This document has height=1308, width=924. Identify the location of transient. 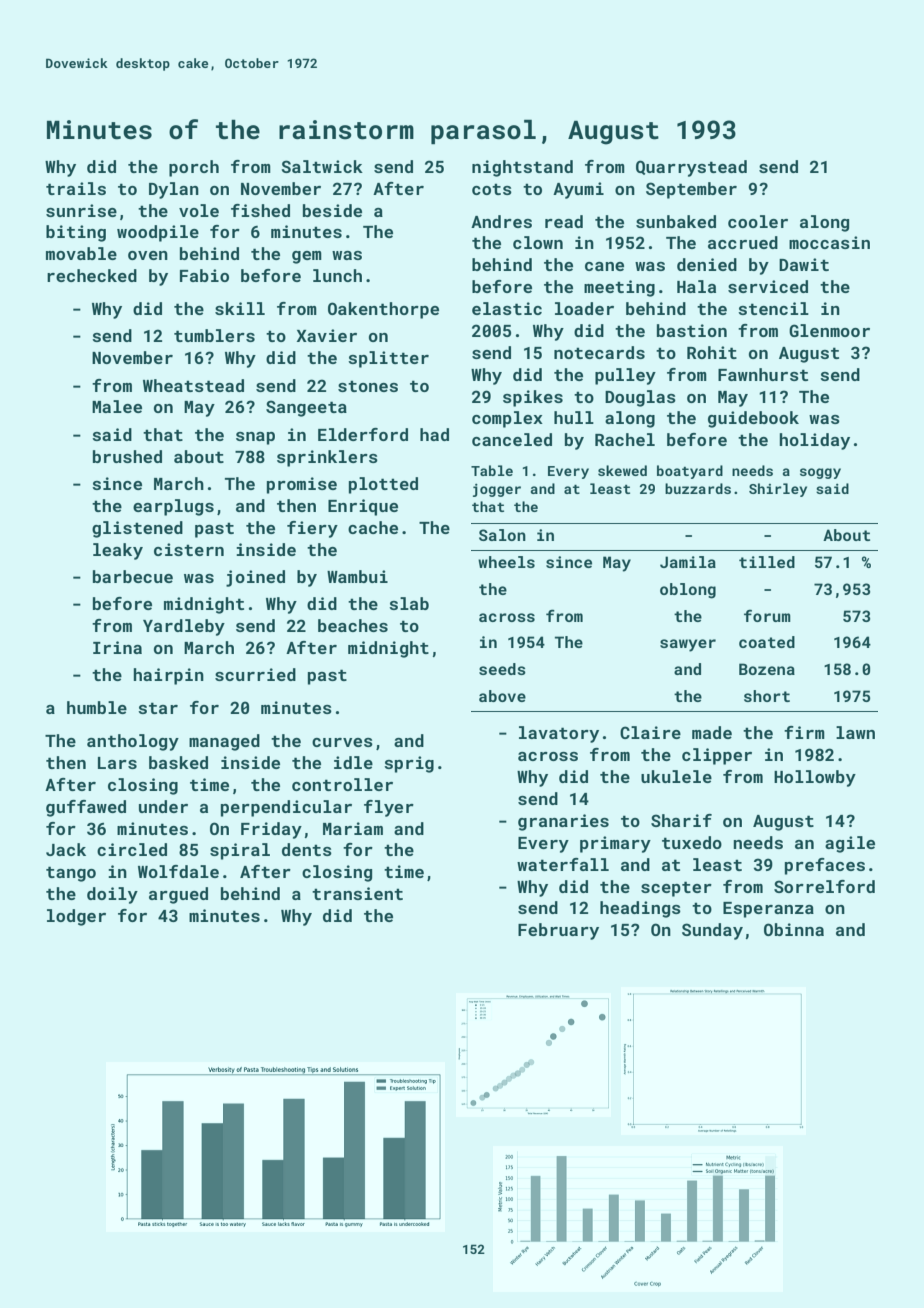
(357, 893).
